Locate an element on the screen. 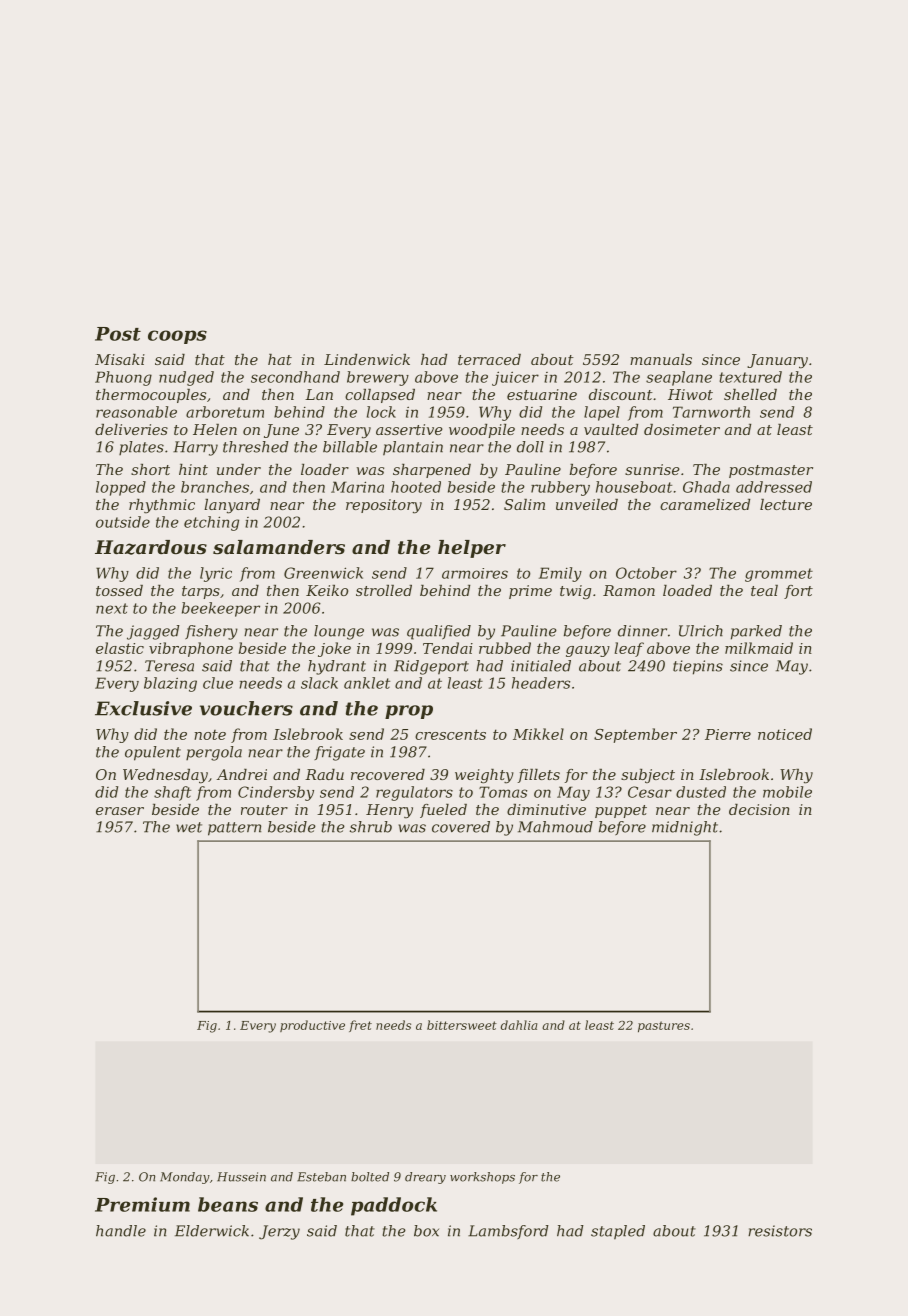 The image size is (908, 1316). box is located at coordinates (426, 1231).
